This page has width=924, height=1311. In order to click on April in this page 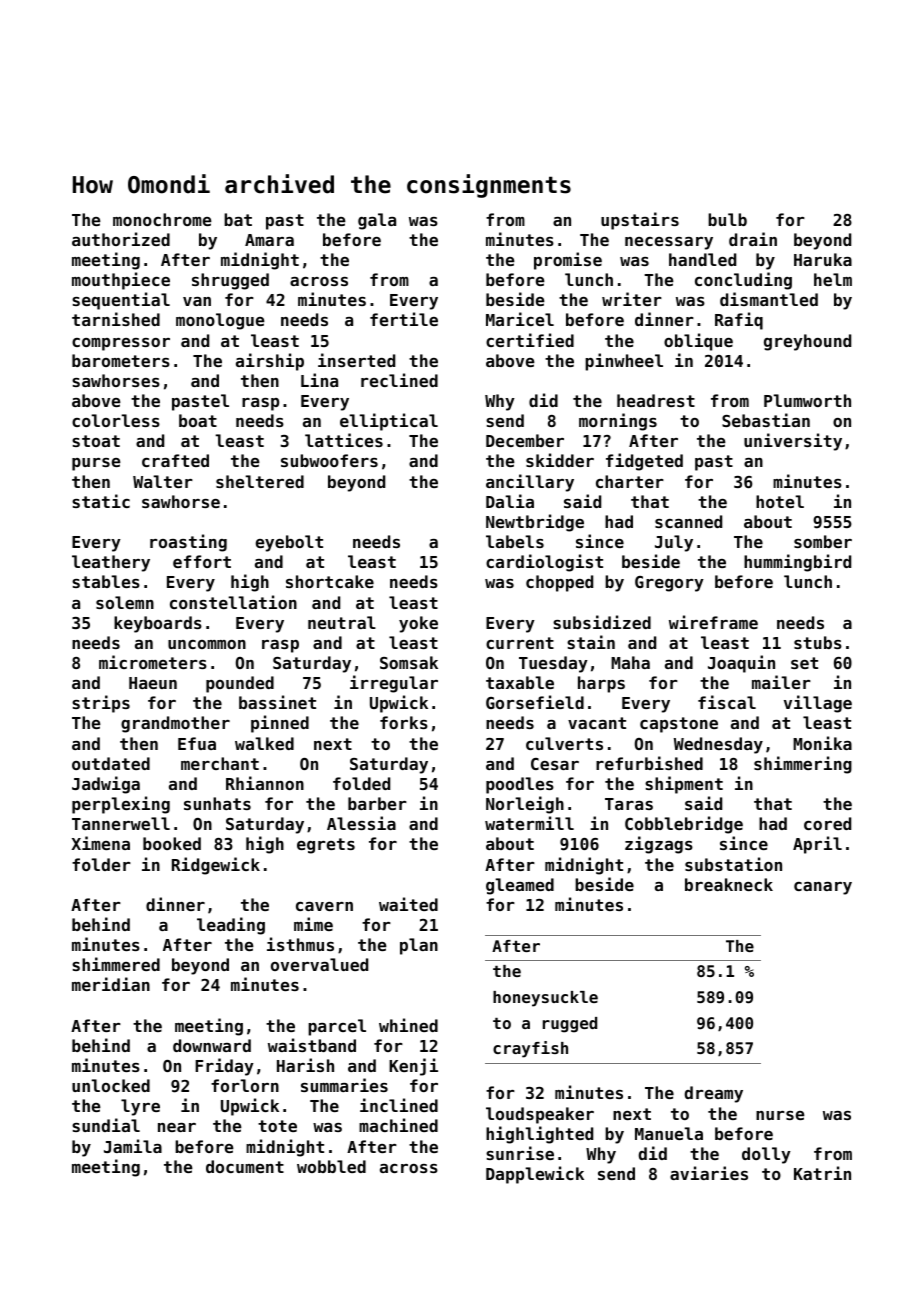, I will do `click(817, 845)`.
